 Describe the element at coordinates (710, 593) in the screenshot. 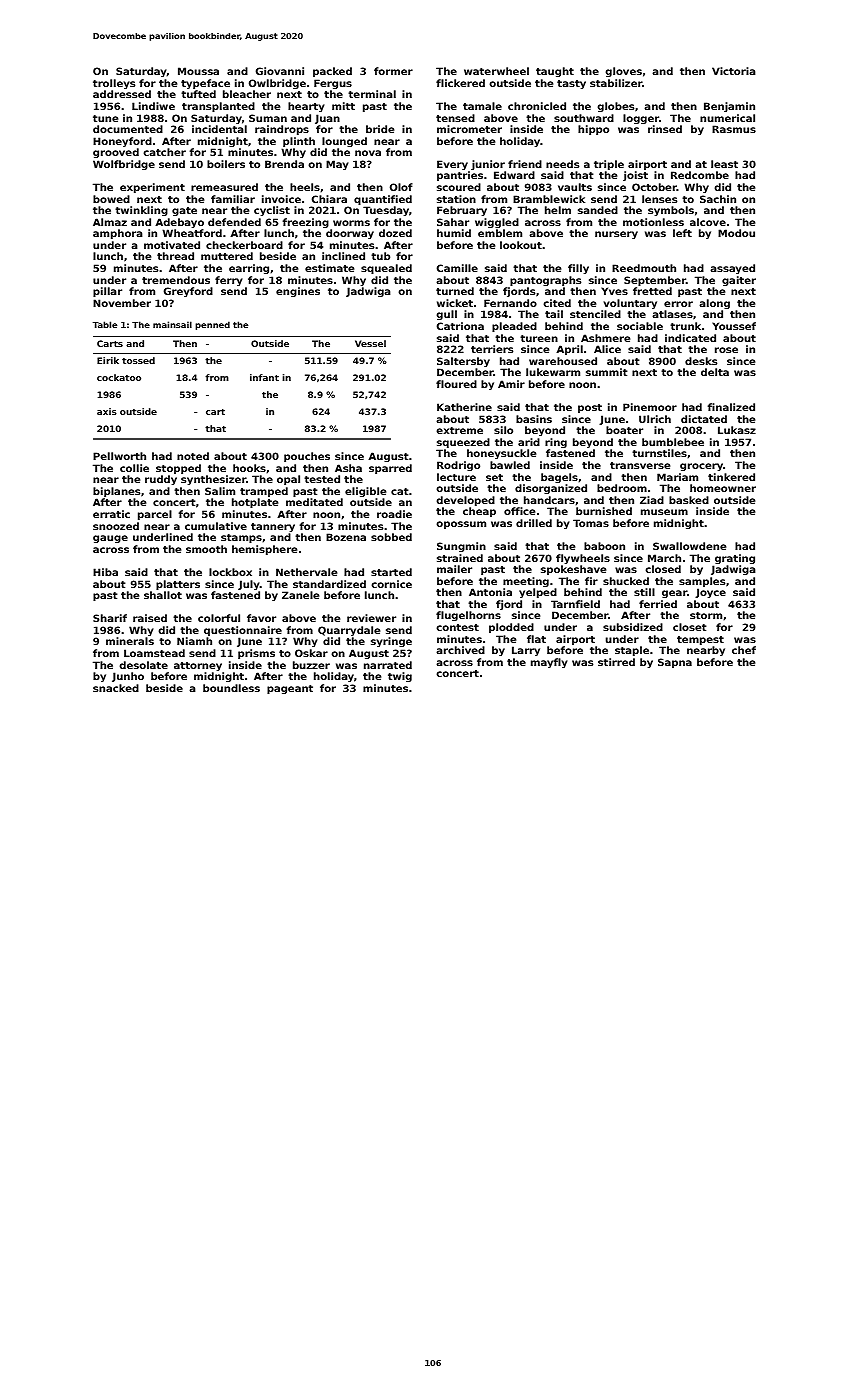

I see `Joyce` at that location.
